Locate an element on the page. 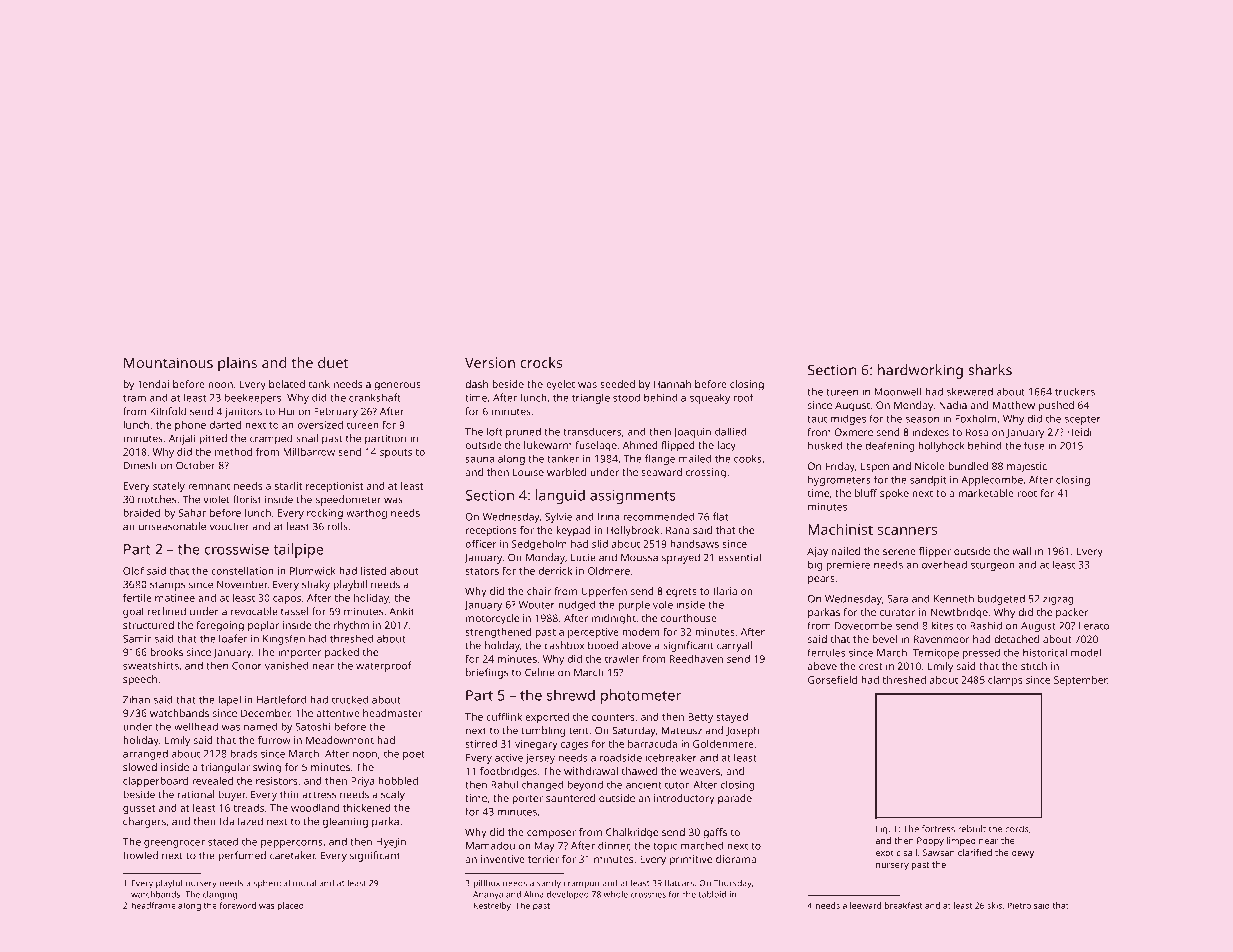  sharks is located at coordinates (990, 370).
